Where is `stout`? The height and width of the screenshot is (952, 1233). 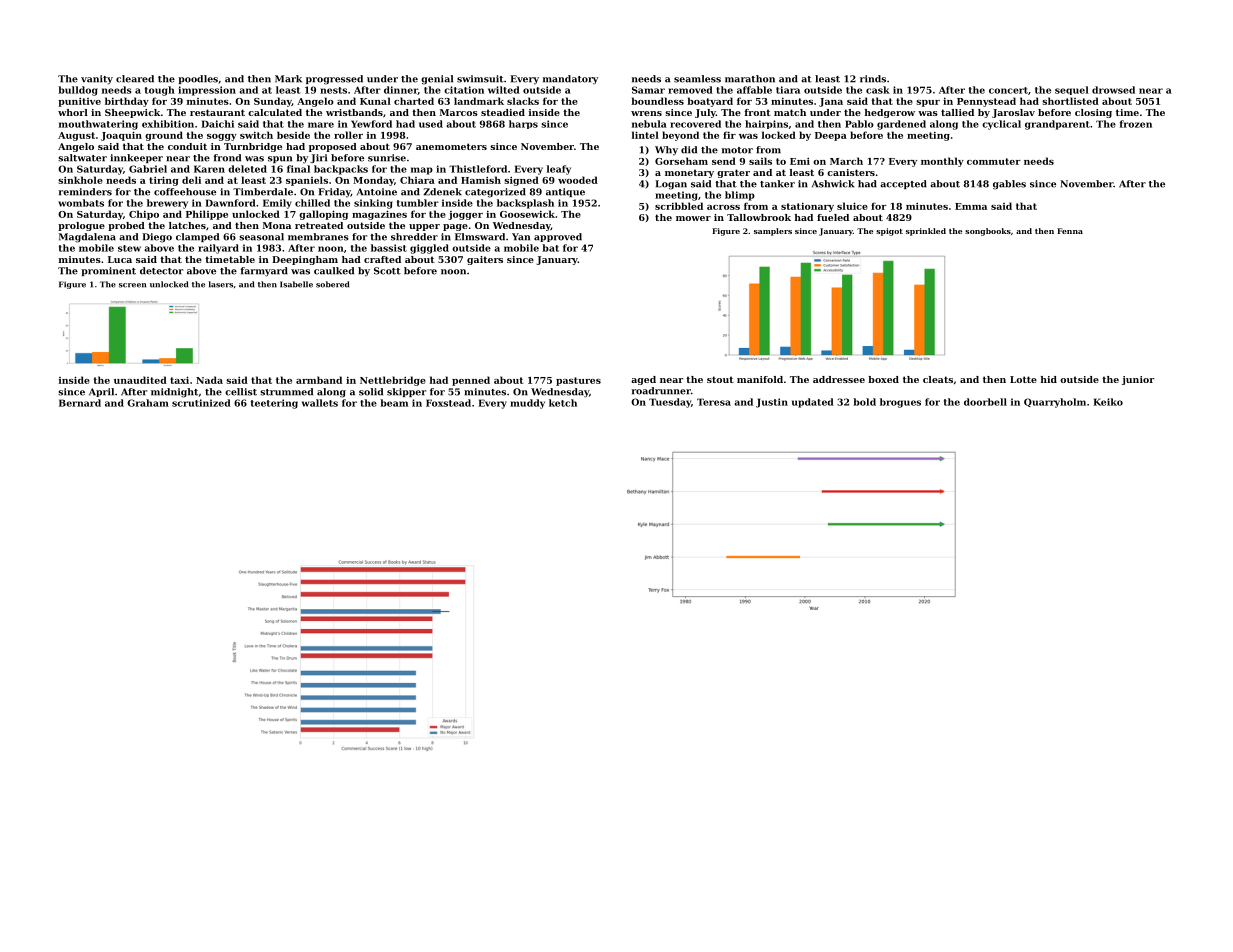
stout is located at coordinates (720, 379).
